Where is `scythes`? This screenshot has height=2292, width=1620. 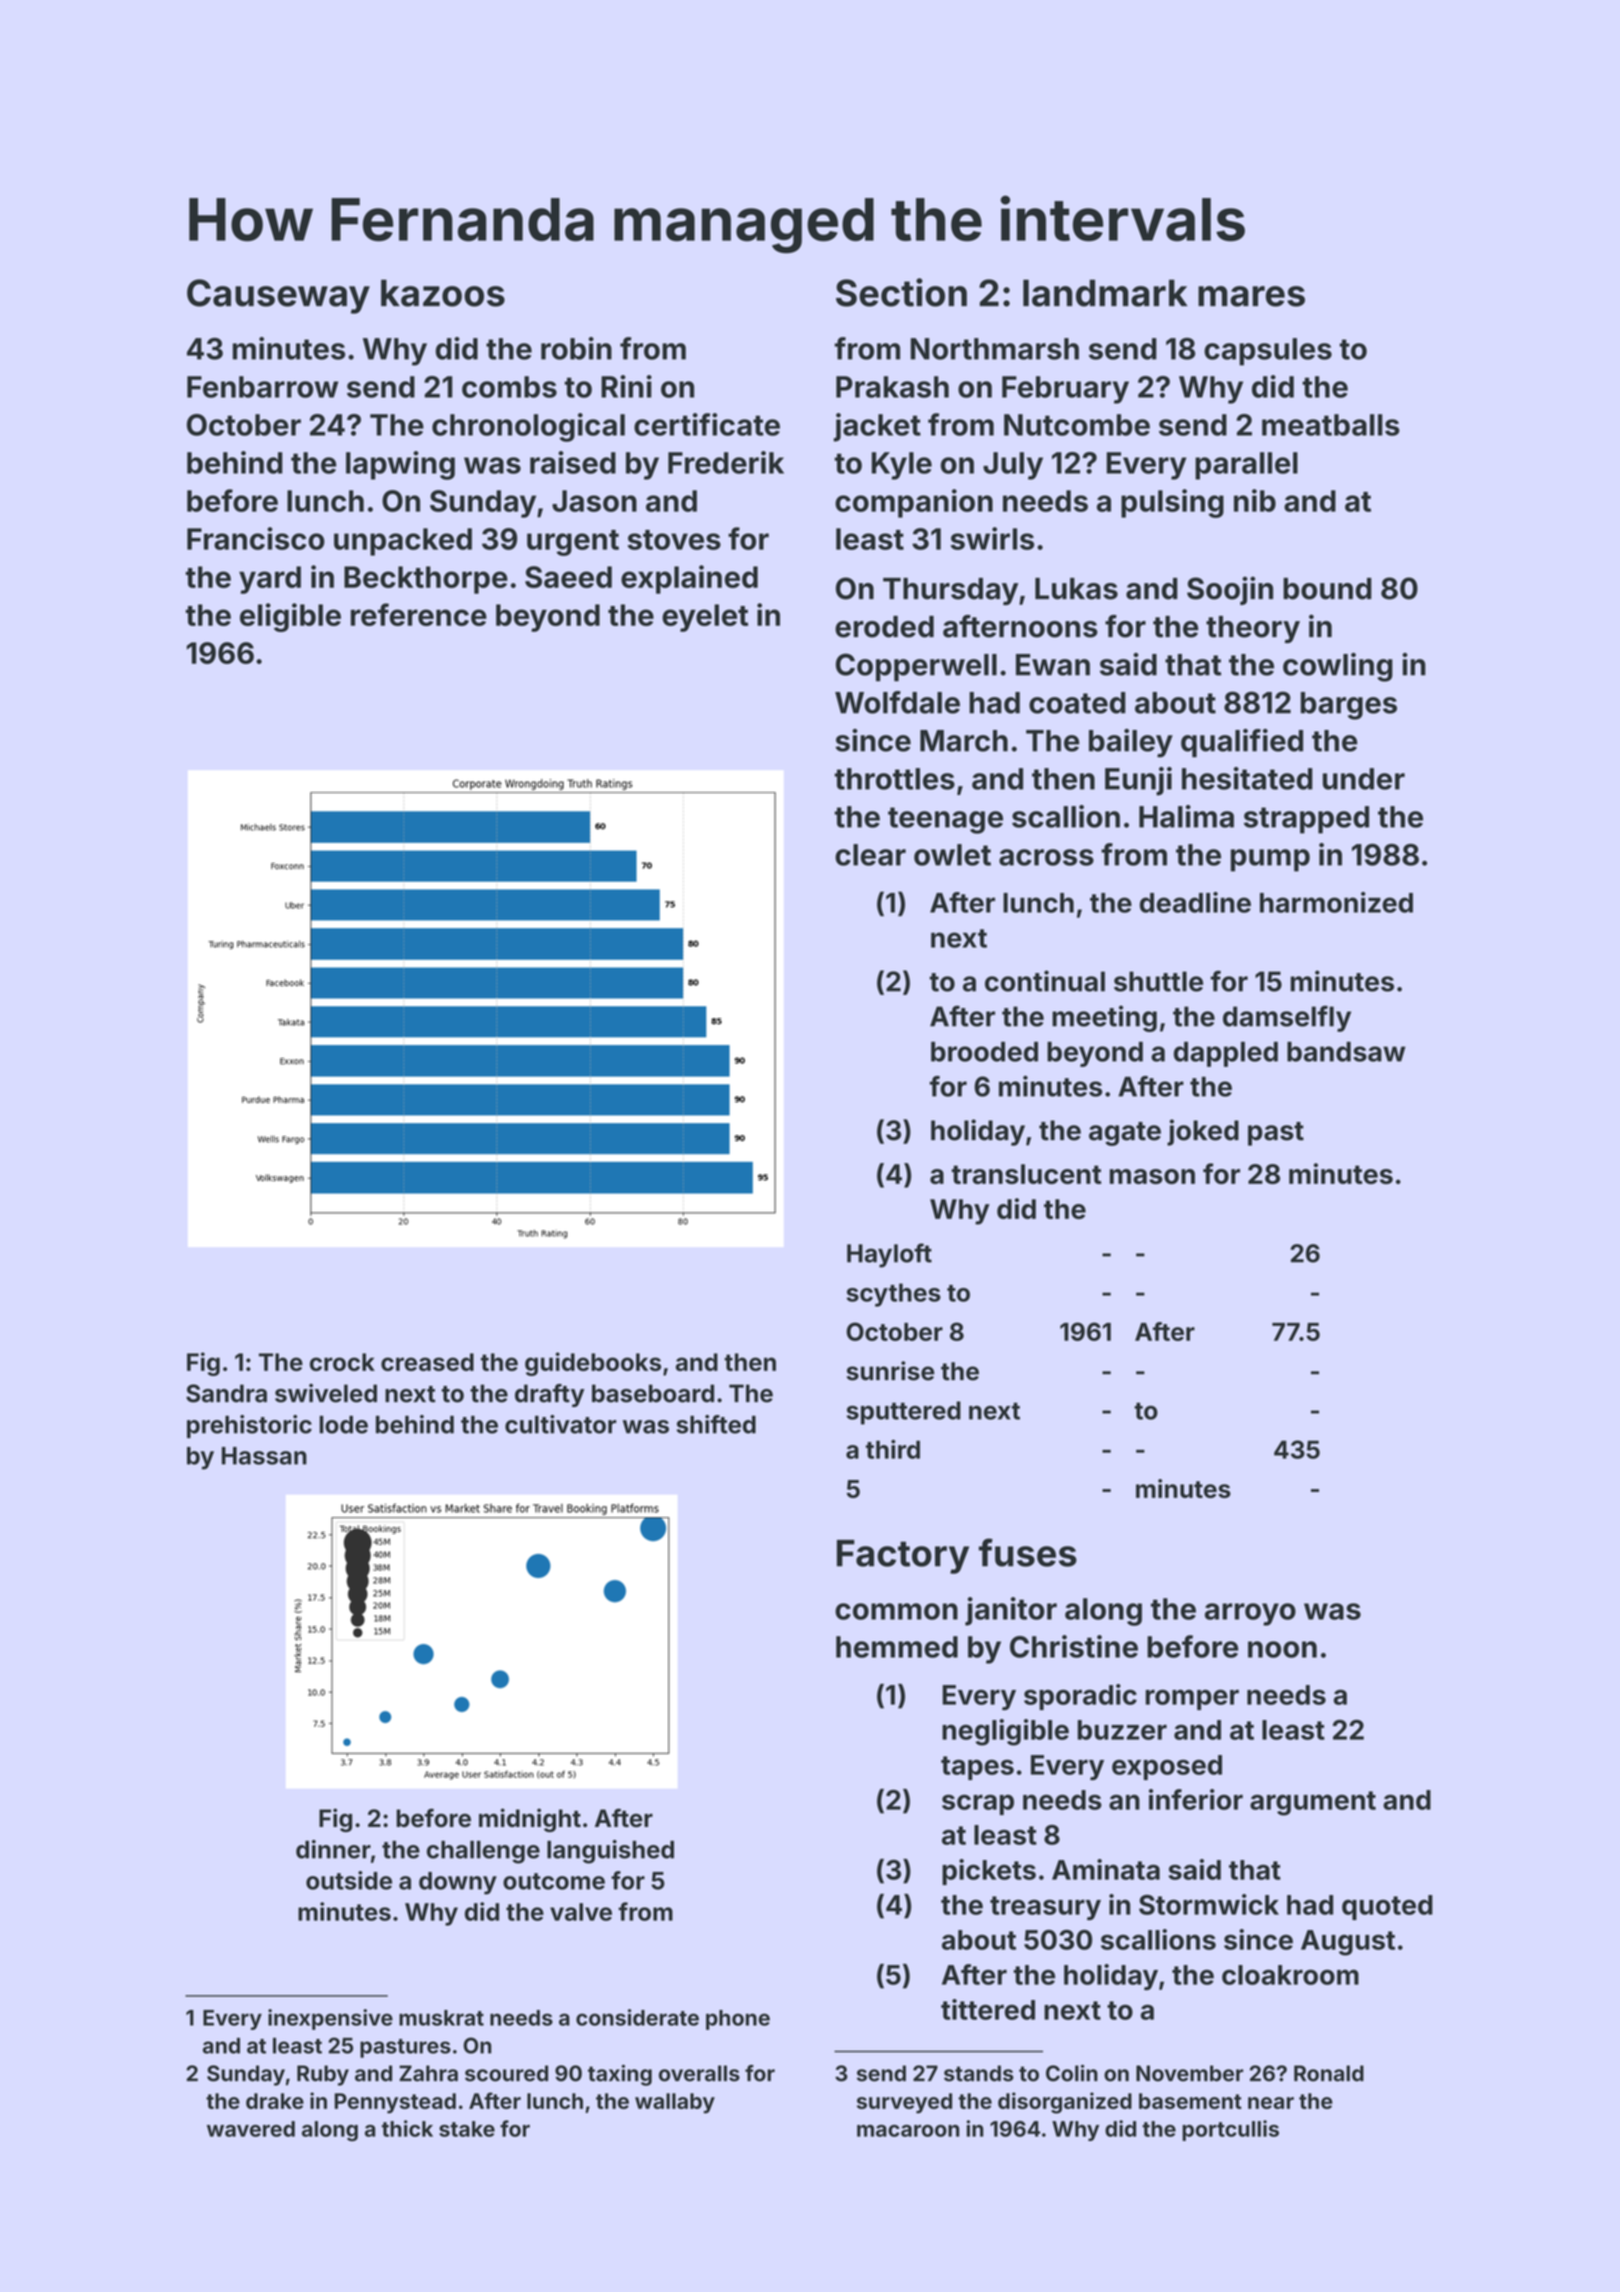 scythes is located at coordinates (893, 1295).
